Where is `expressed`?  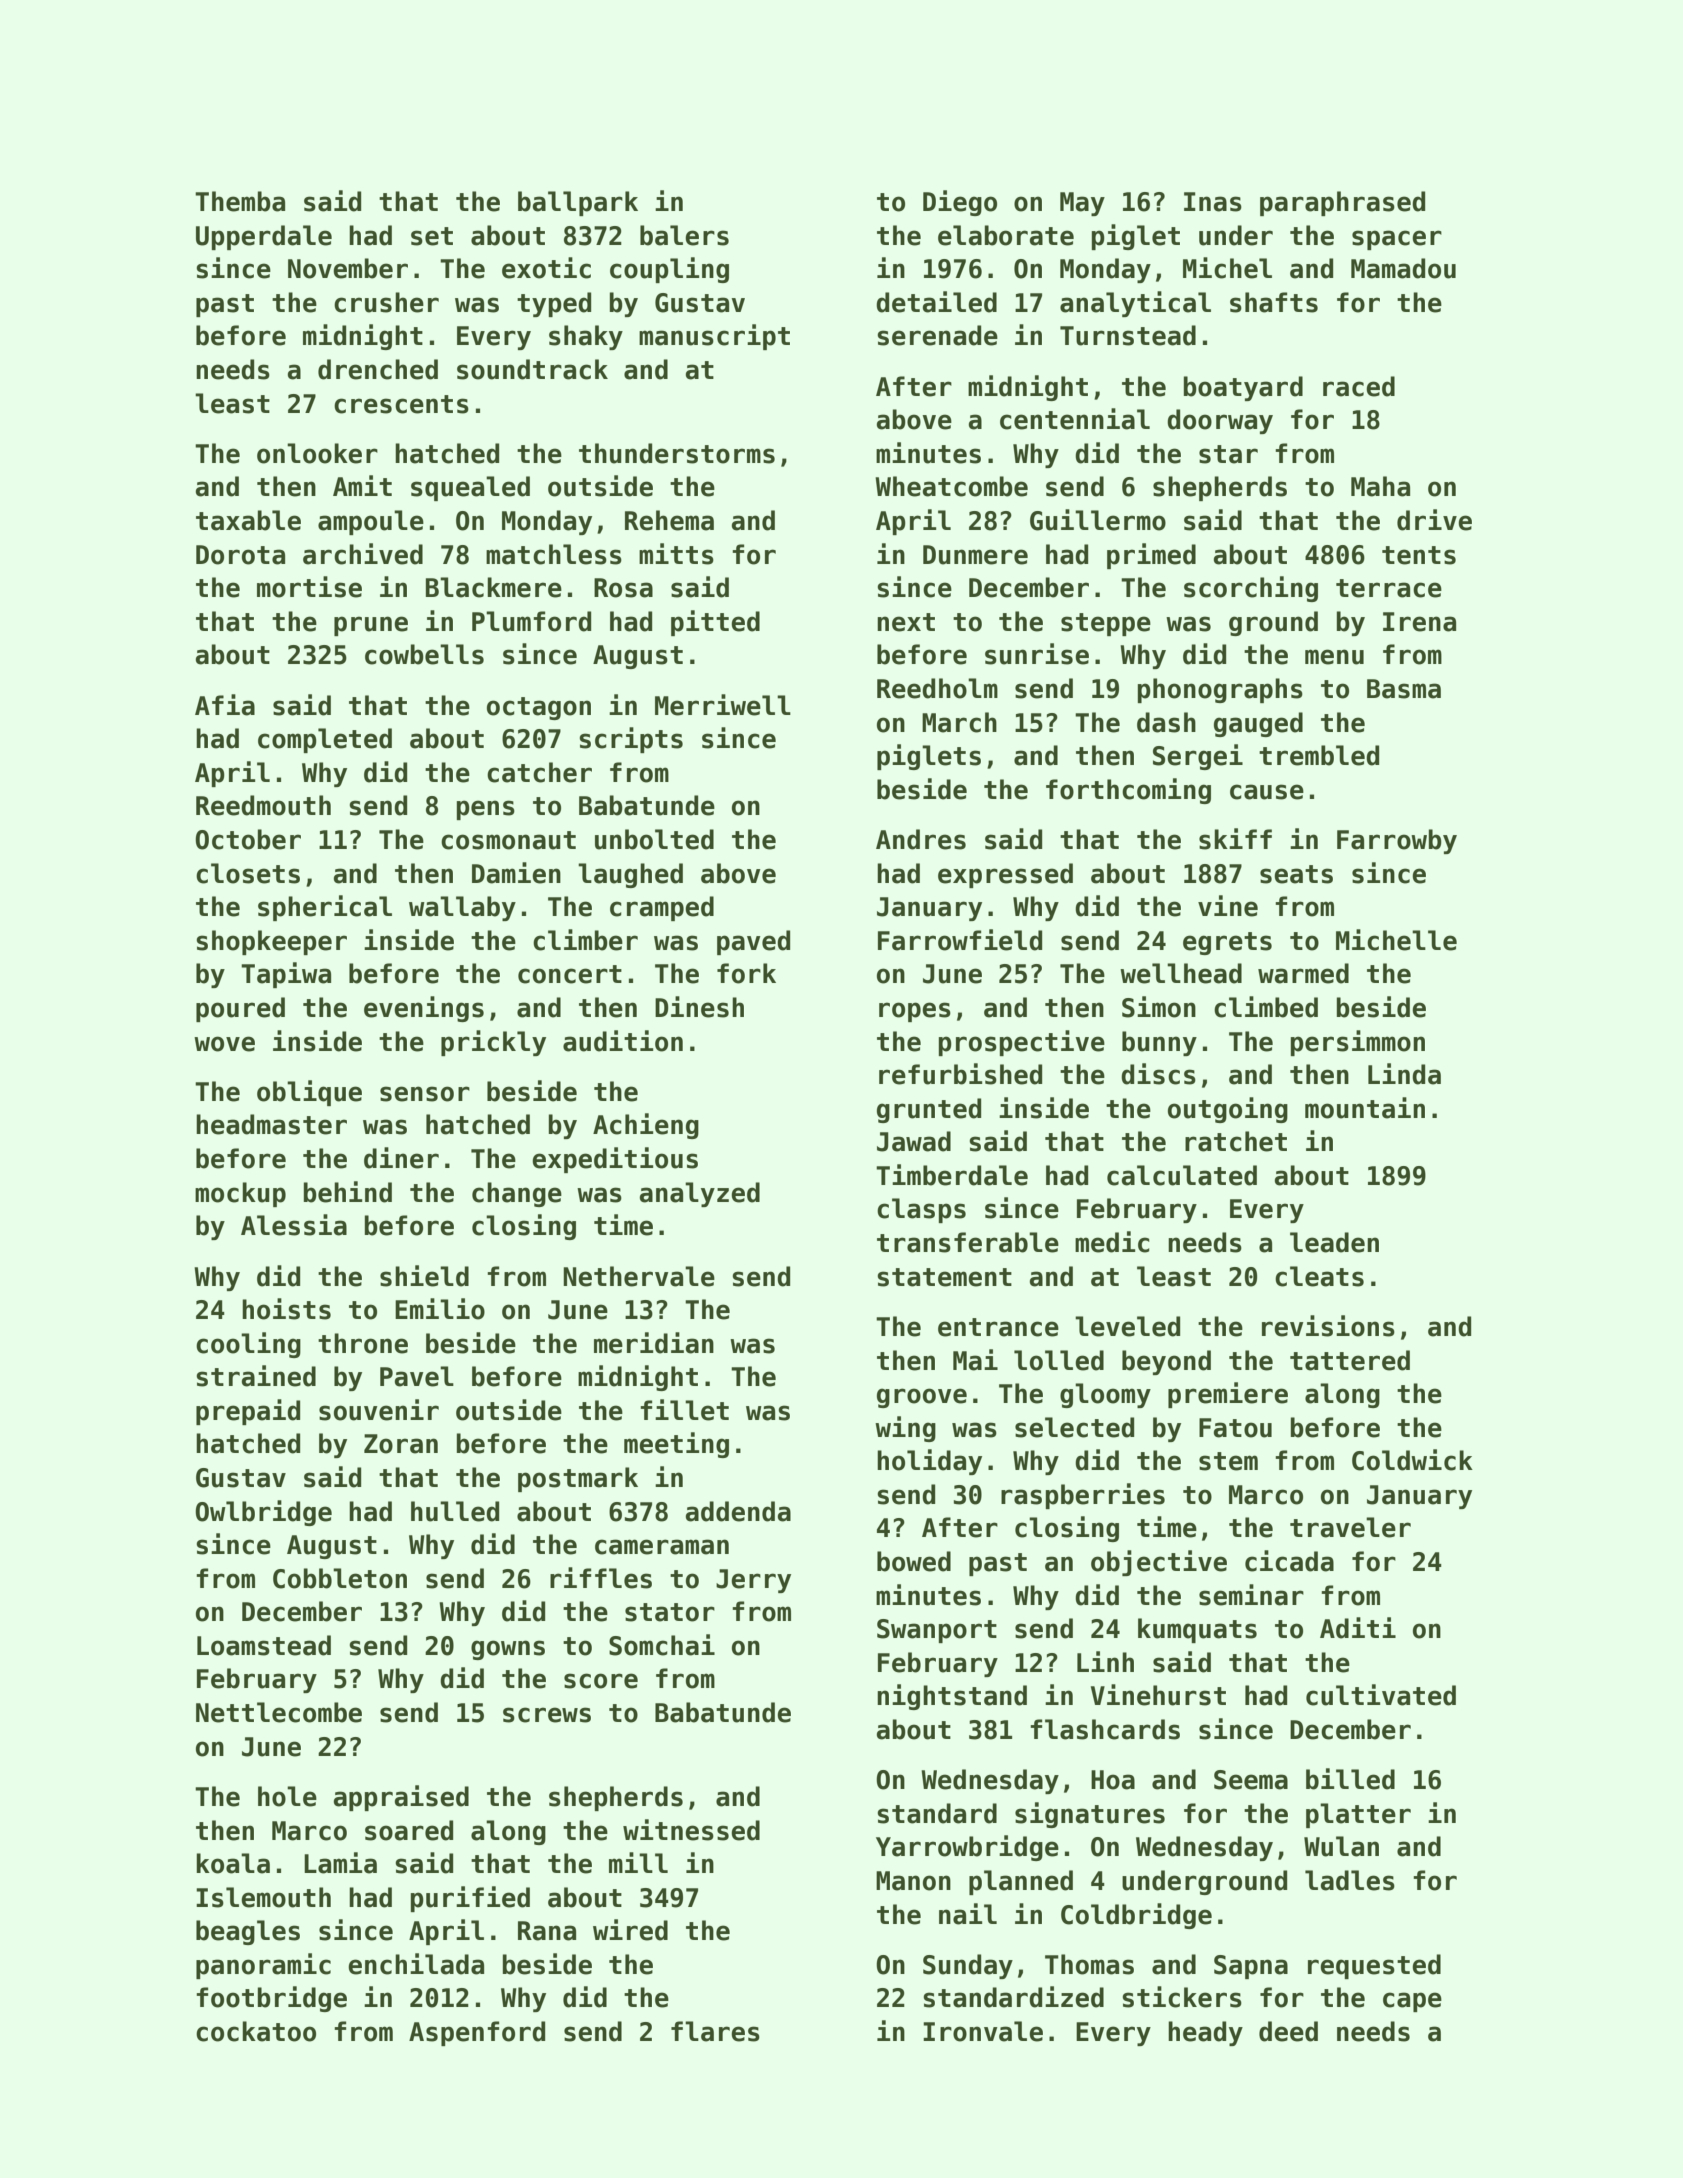
expressed is located at coordinates (1005, 875).
